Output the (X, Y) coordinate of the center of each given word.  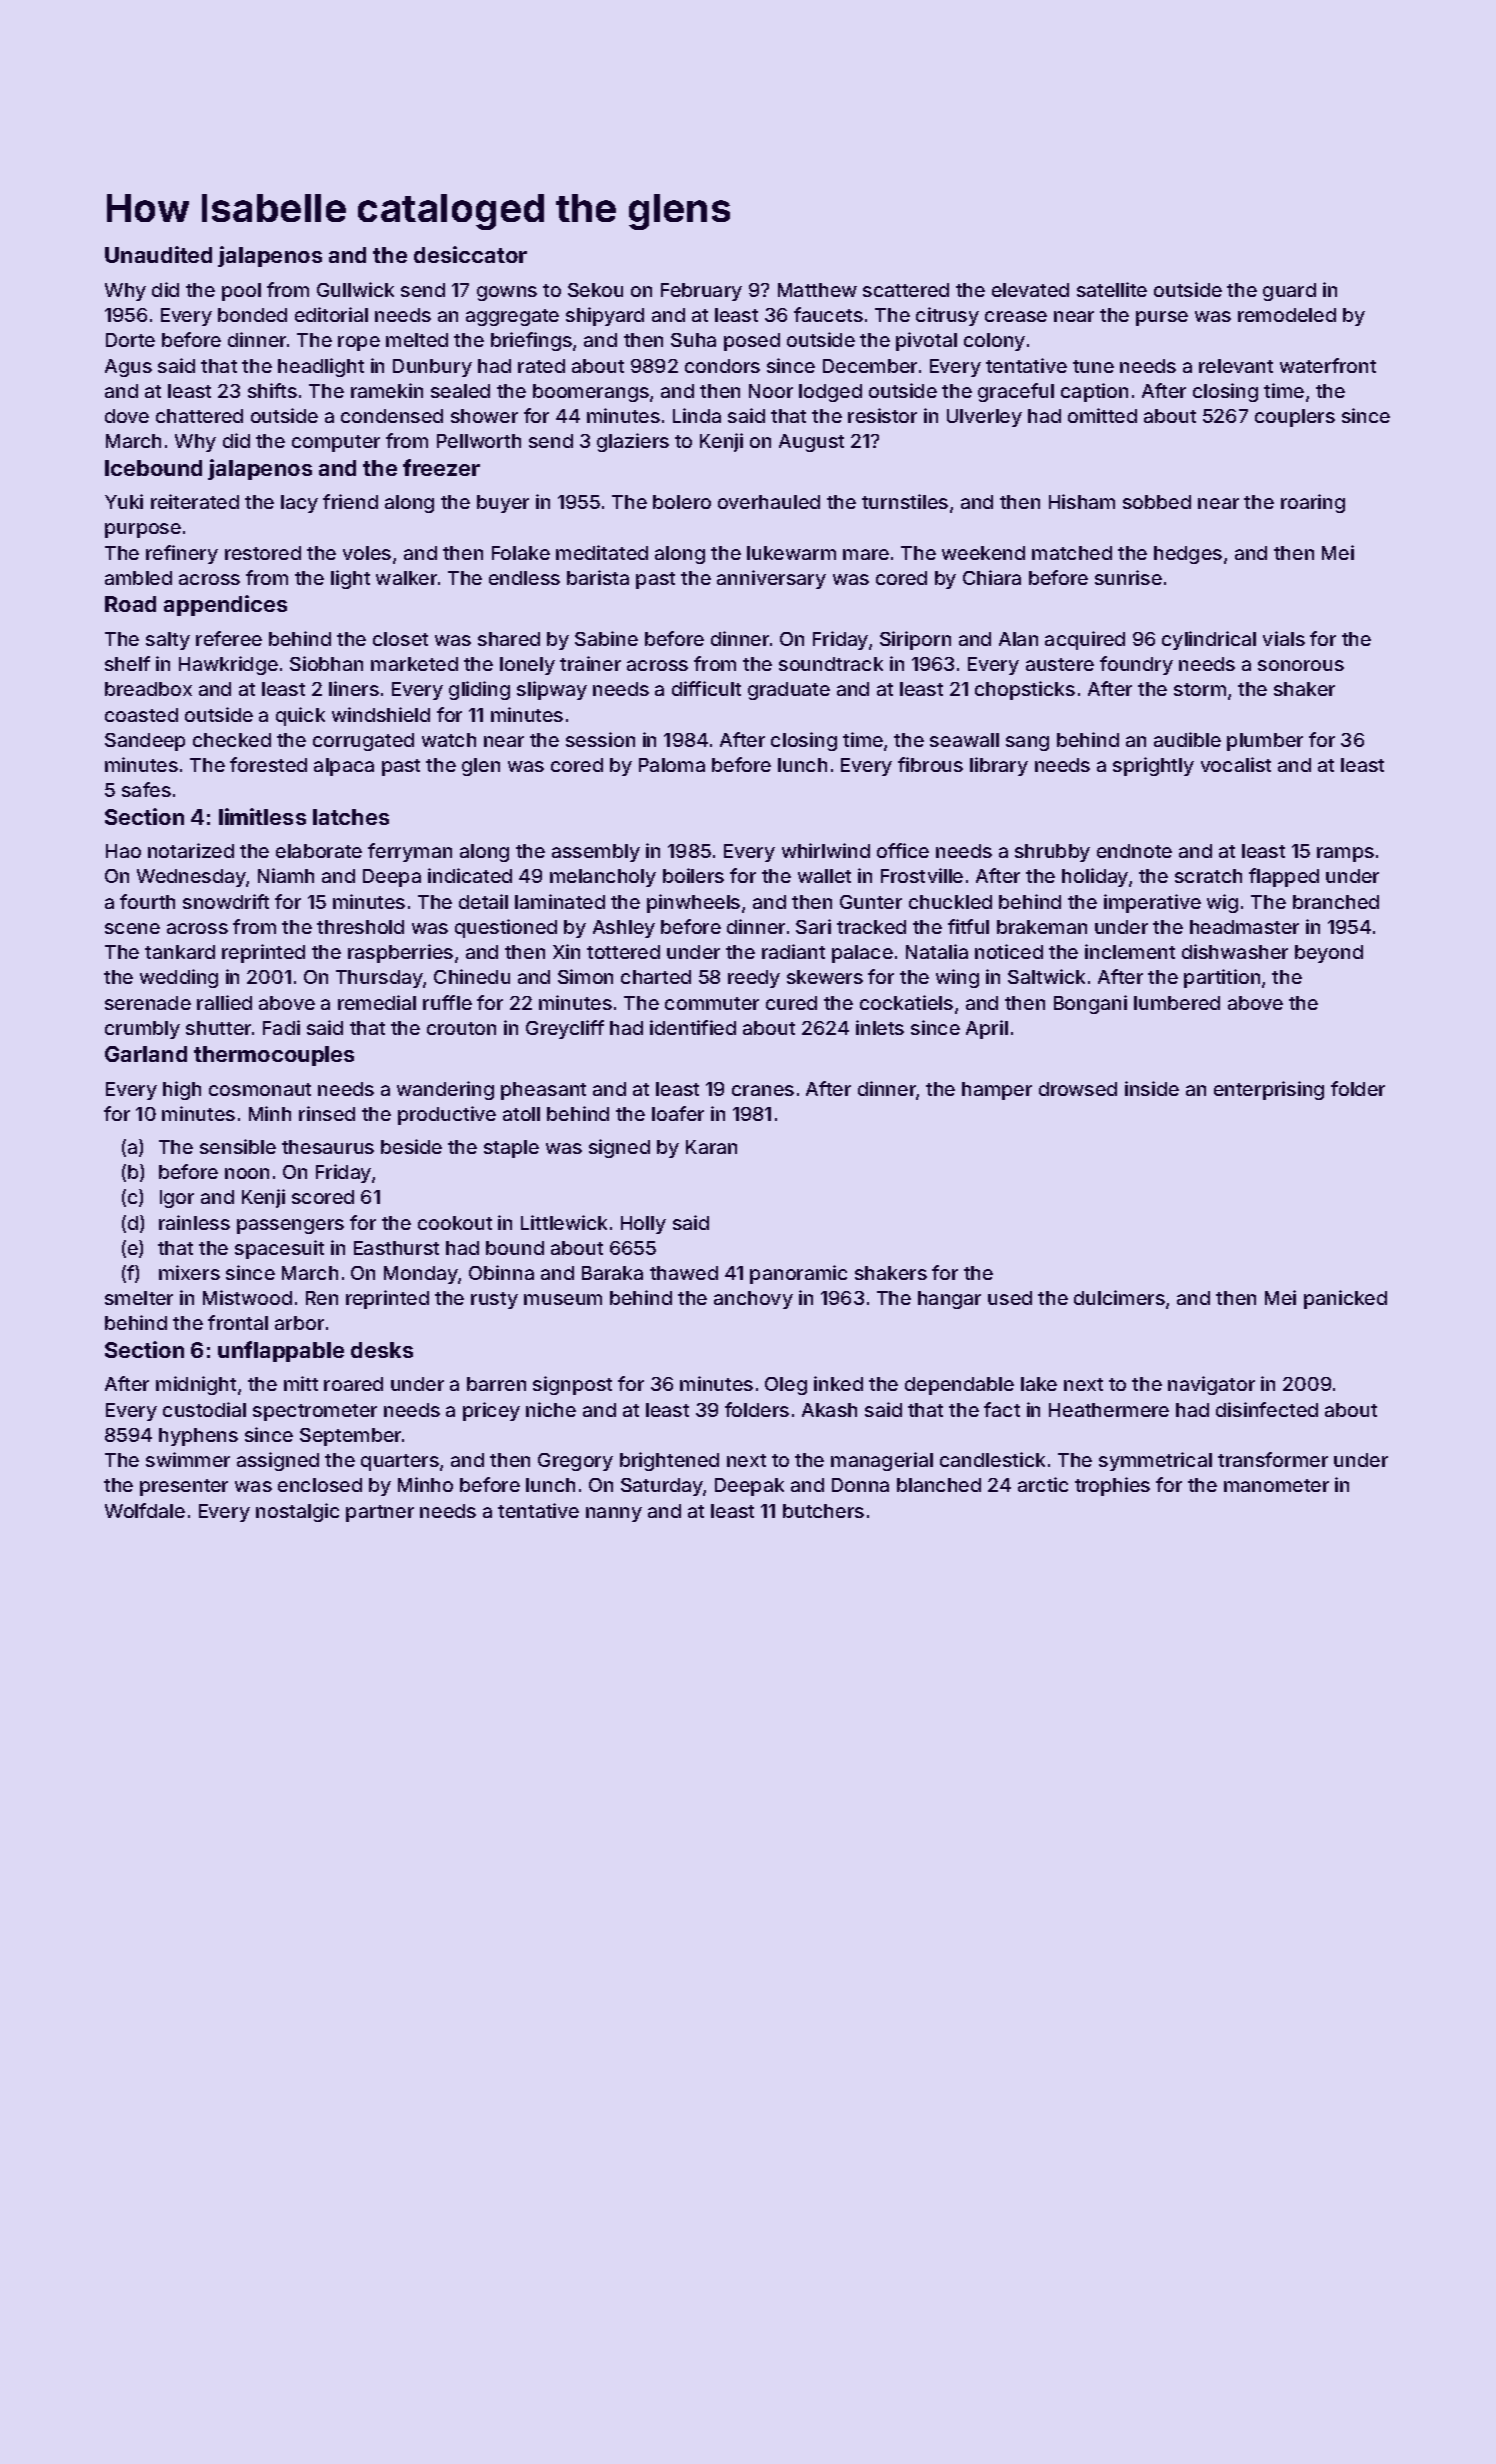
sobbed (1157, 502)
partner (380, 1513)
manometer (1276, 1485)
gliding (479, 690)
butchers (823, 1511)
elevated (1030, 290)
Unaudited (158, 254)
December (870, 366)
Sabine (606, 638)
